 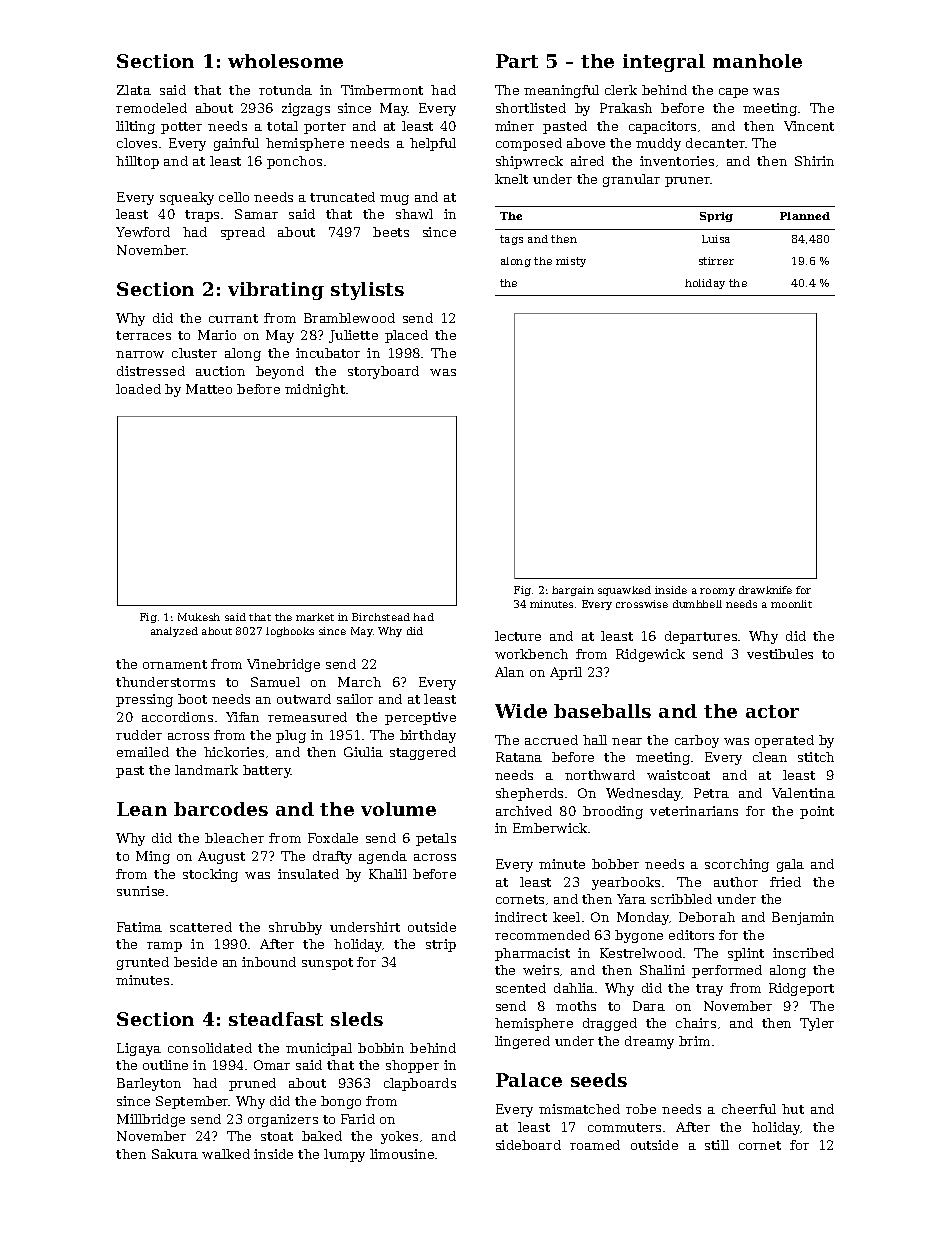 What do you see at coordinates (383, 372) in the document?
I see `storyboard` at bounding box center [383, 372].
